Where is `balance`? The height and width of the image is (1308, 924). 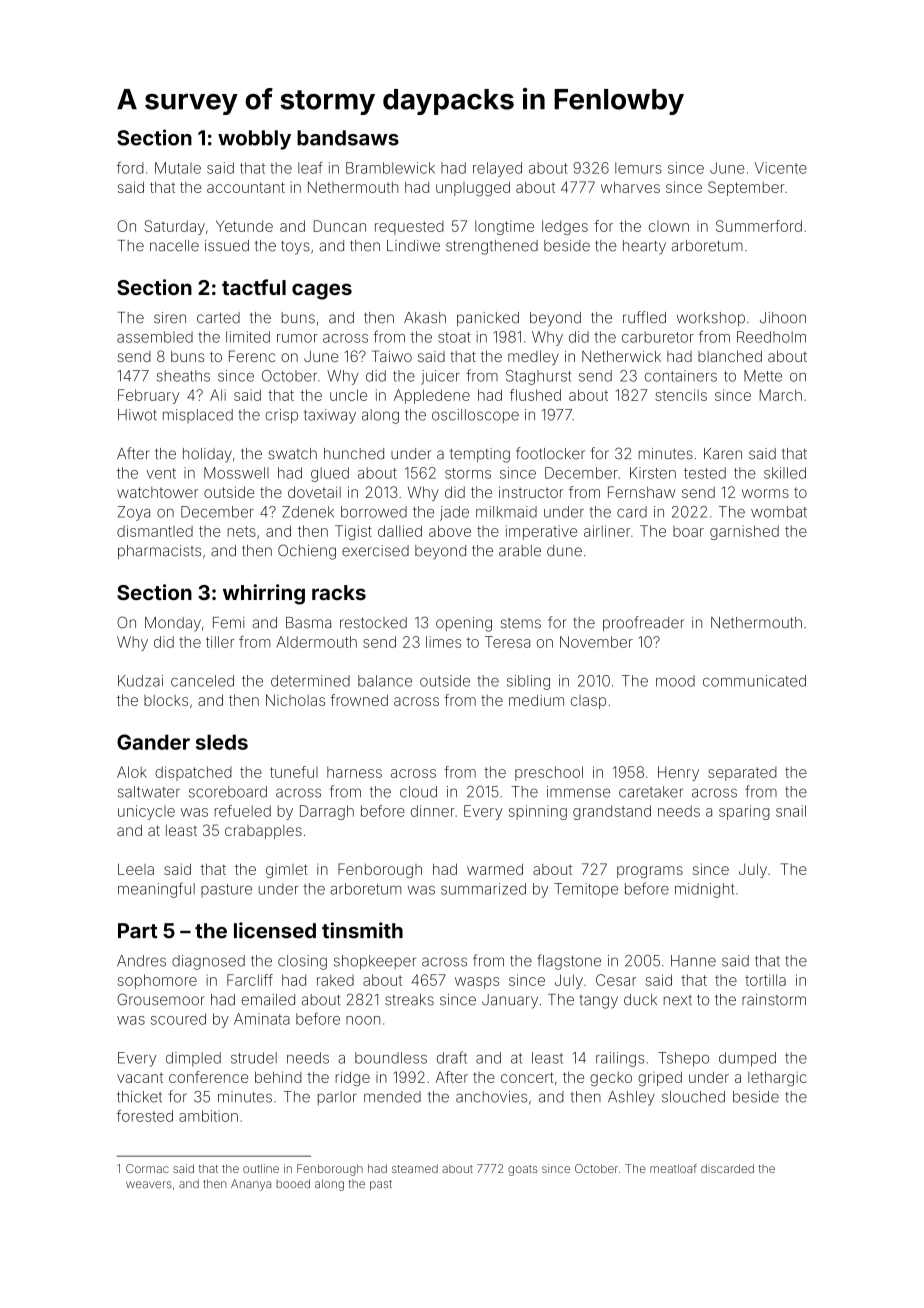
balance is located at coordinates (385, 681).
